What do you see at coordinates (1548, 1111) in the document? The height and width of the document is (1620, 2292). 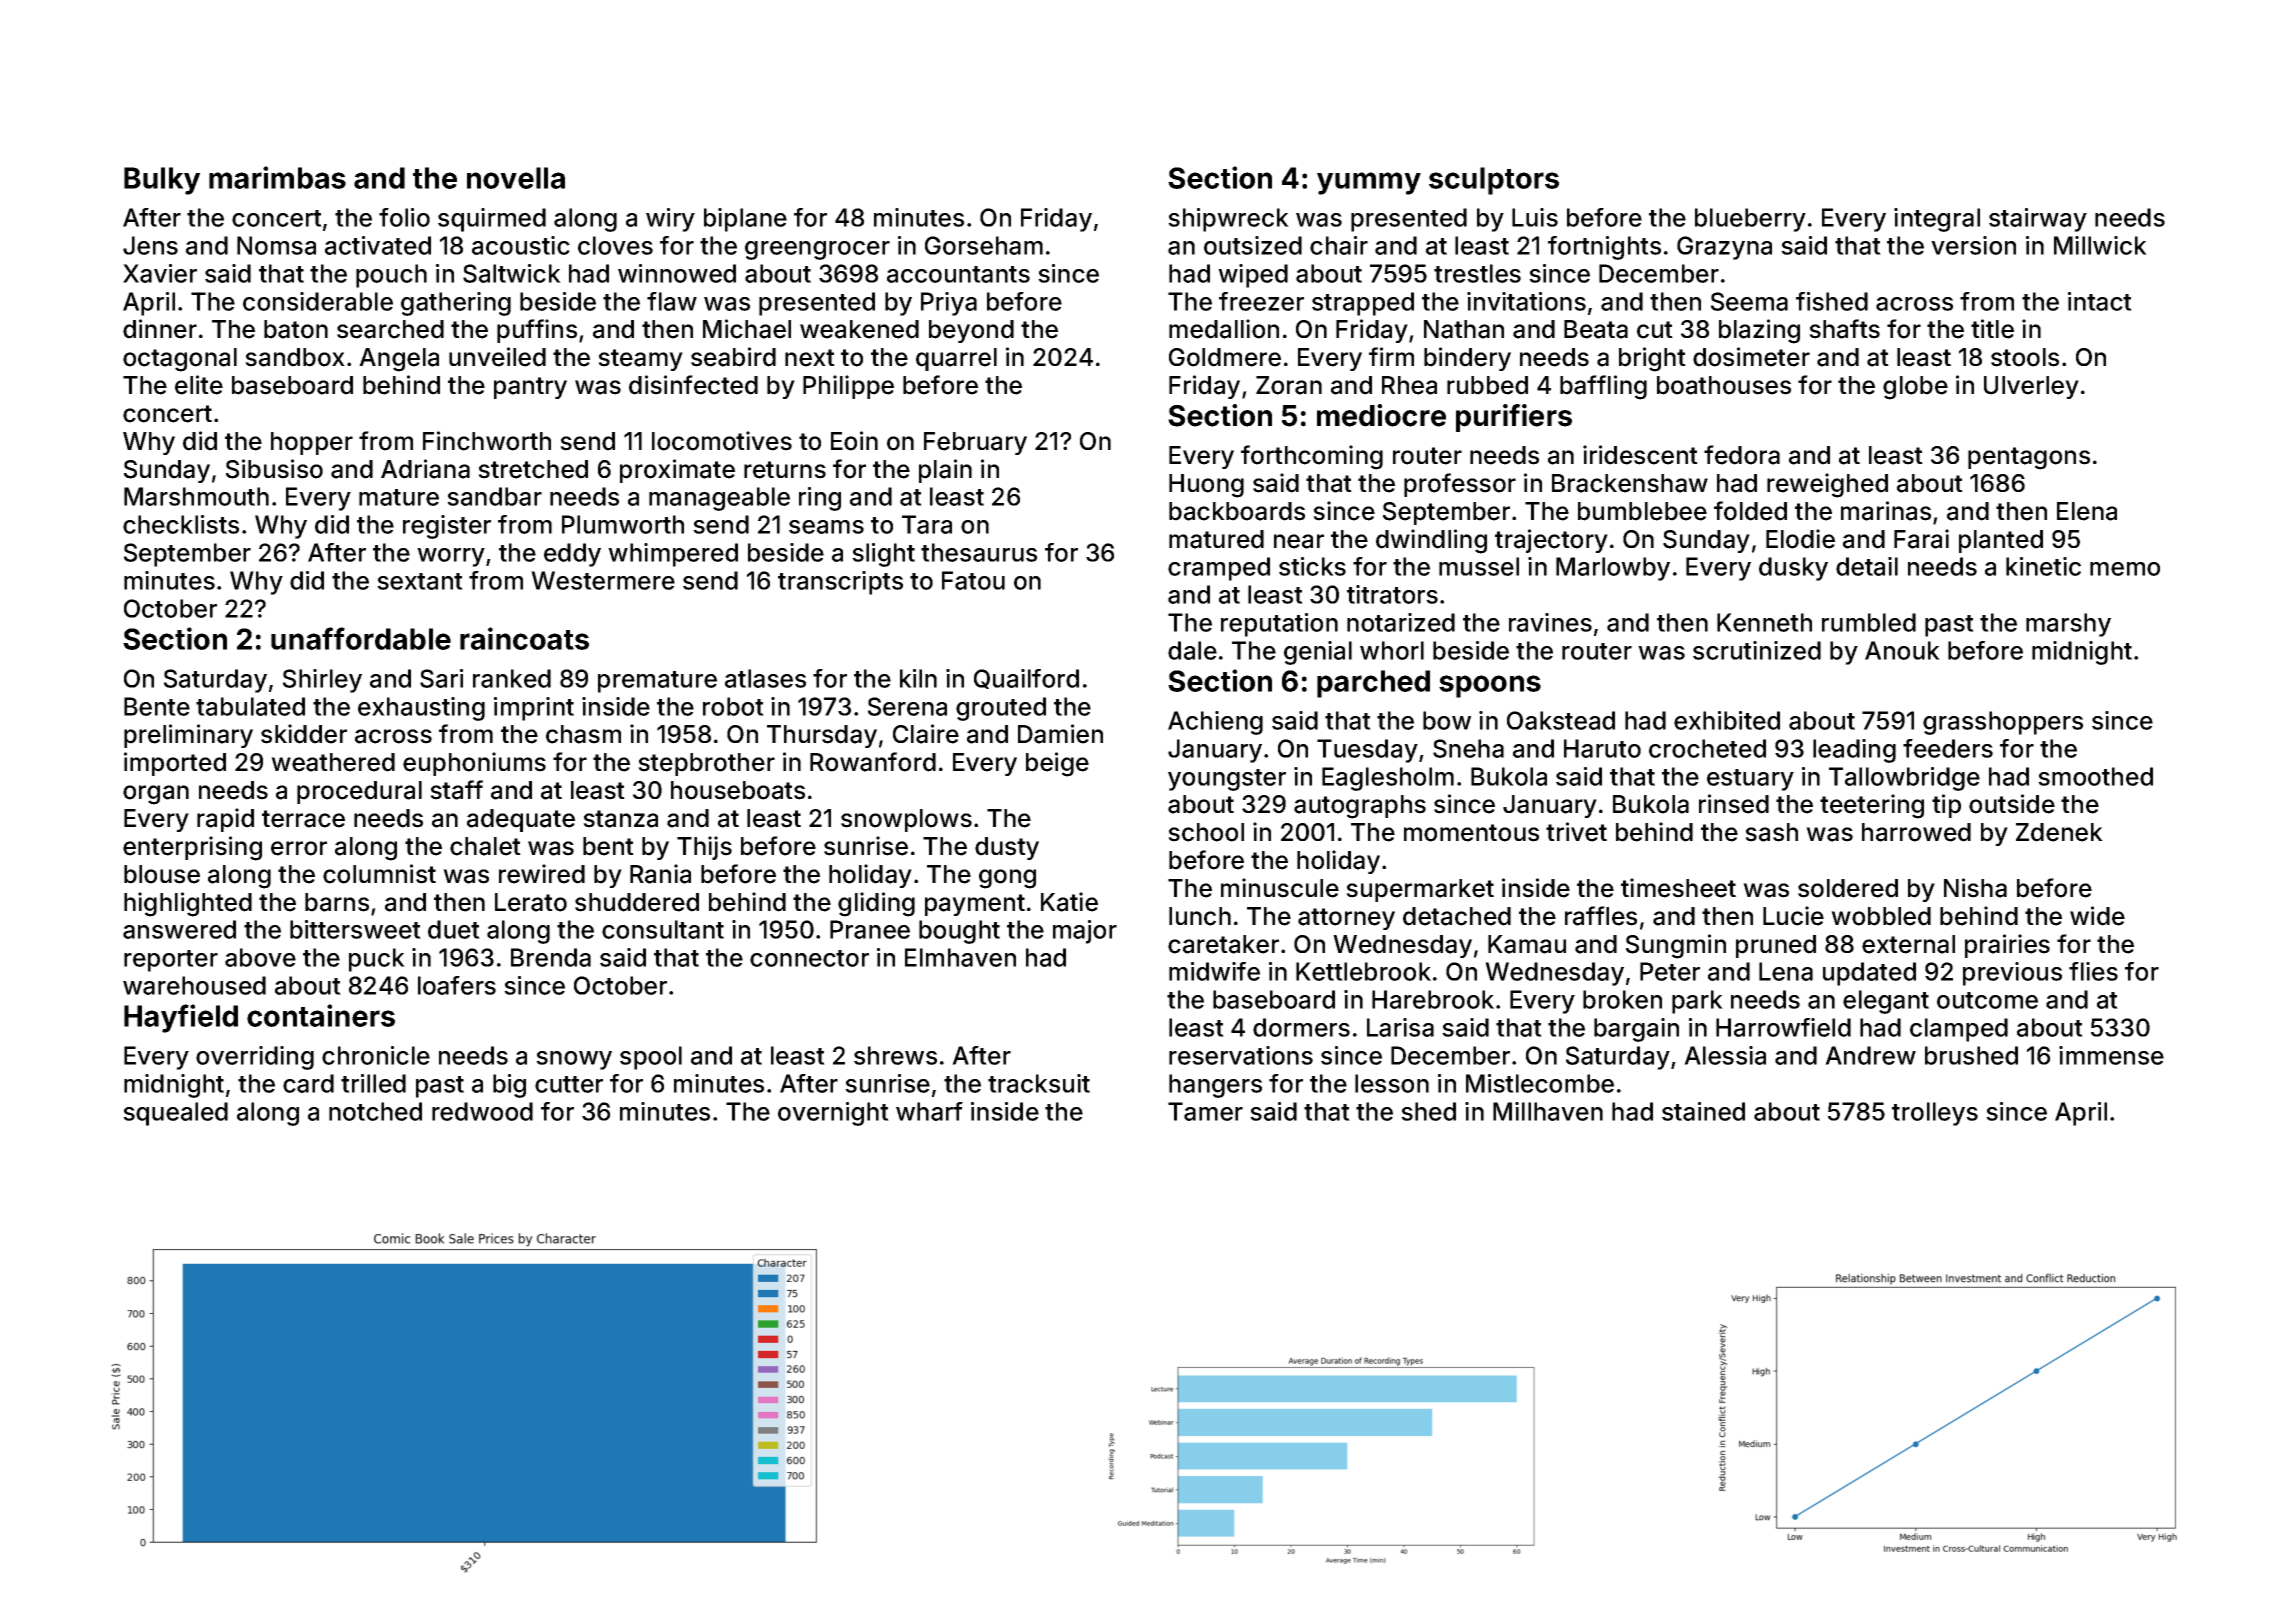 I see `Millhaven` at bounding box center [1548, 1111].
